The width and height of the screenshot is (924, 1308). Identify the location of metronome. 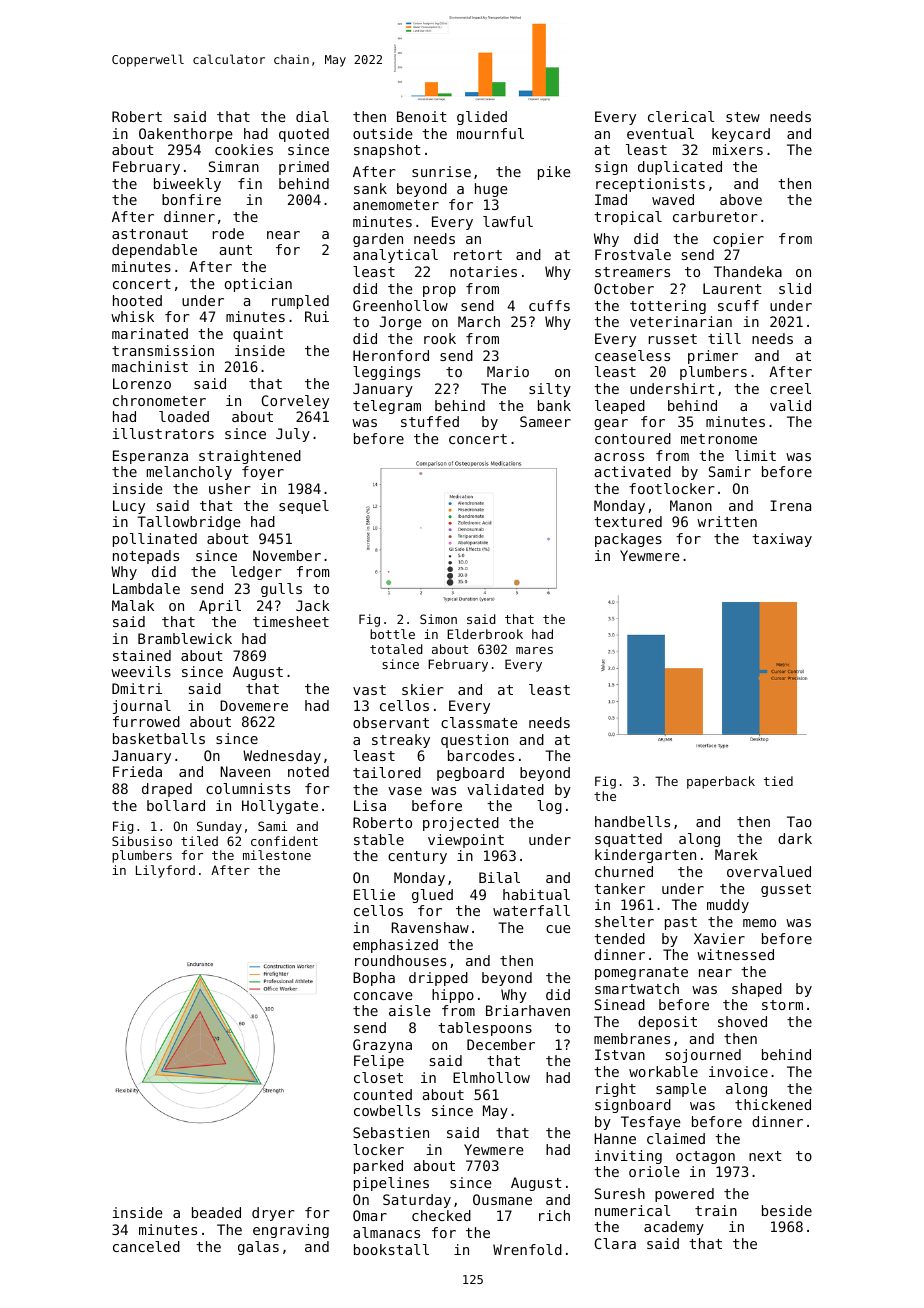
(719, 439).
